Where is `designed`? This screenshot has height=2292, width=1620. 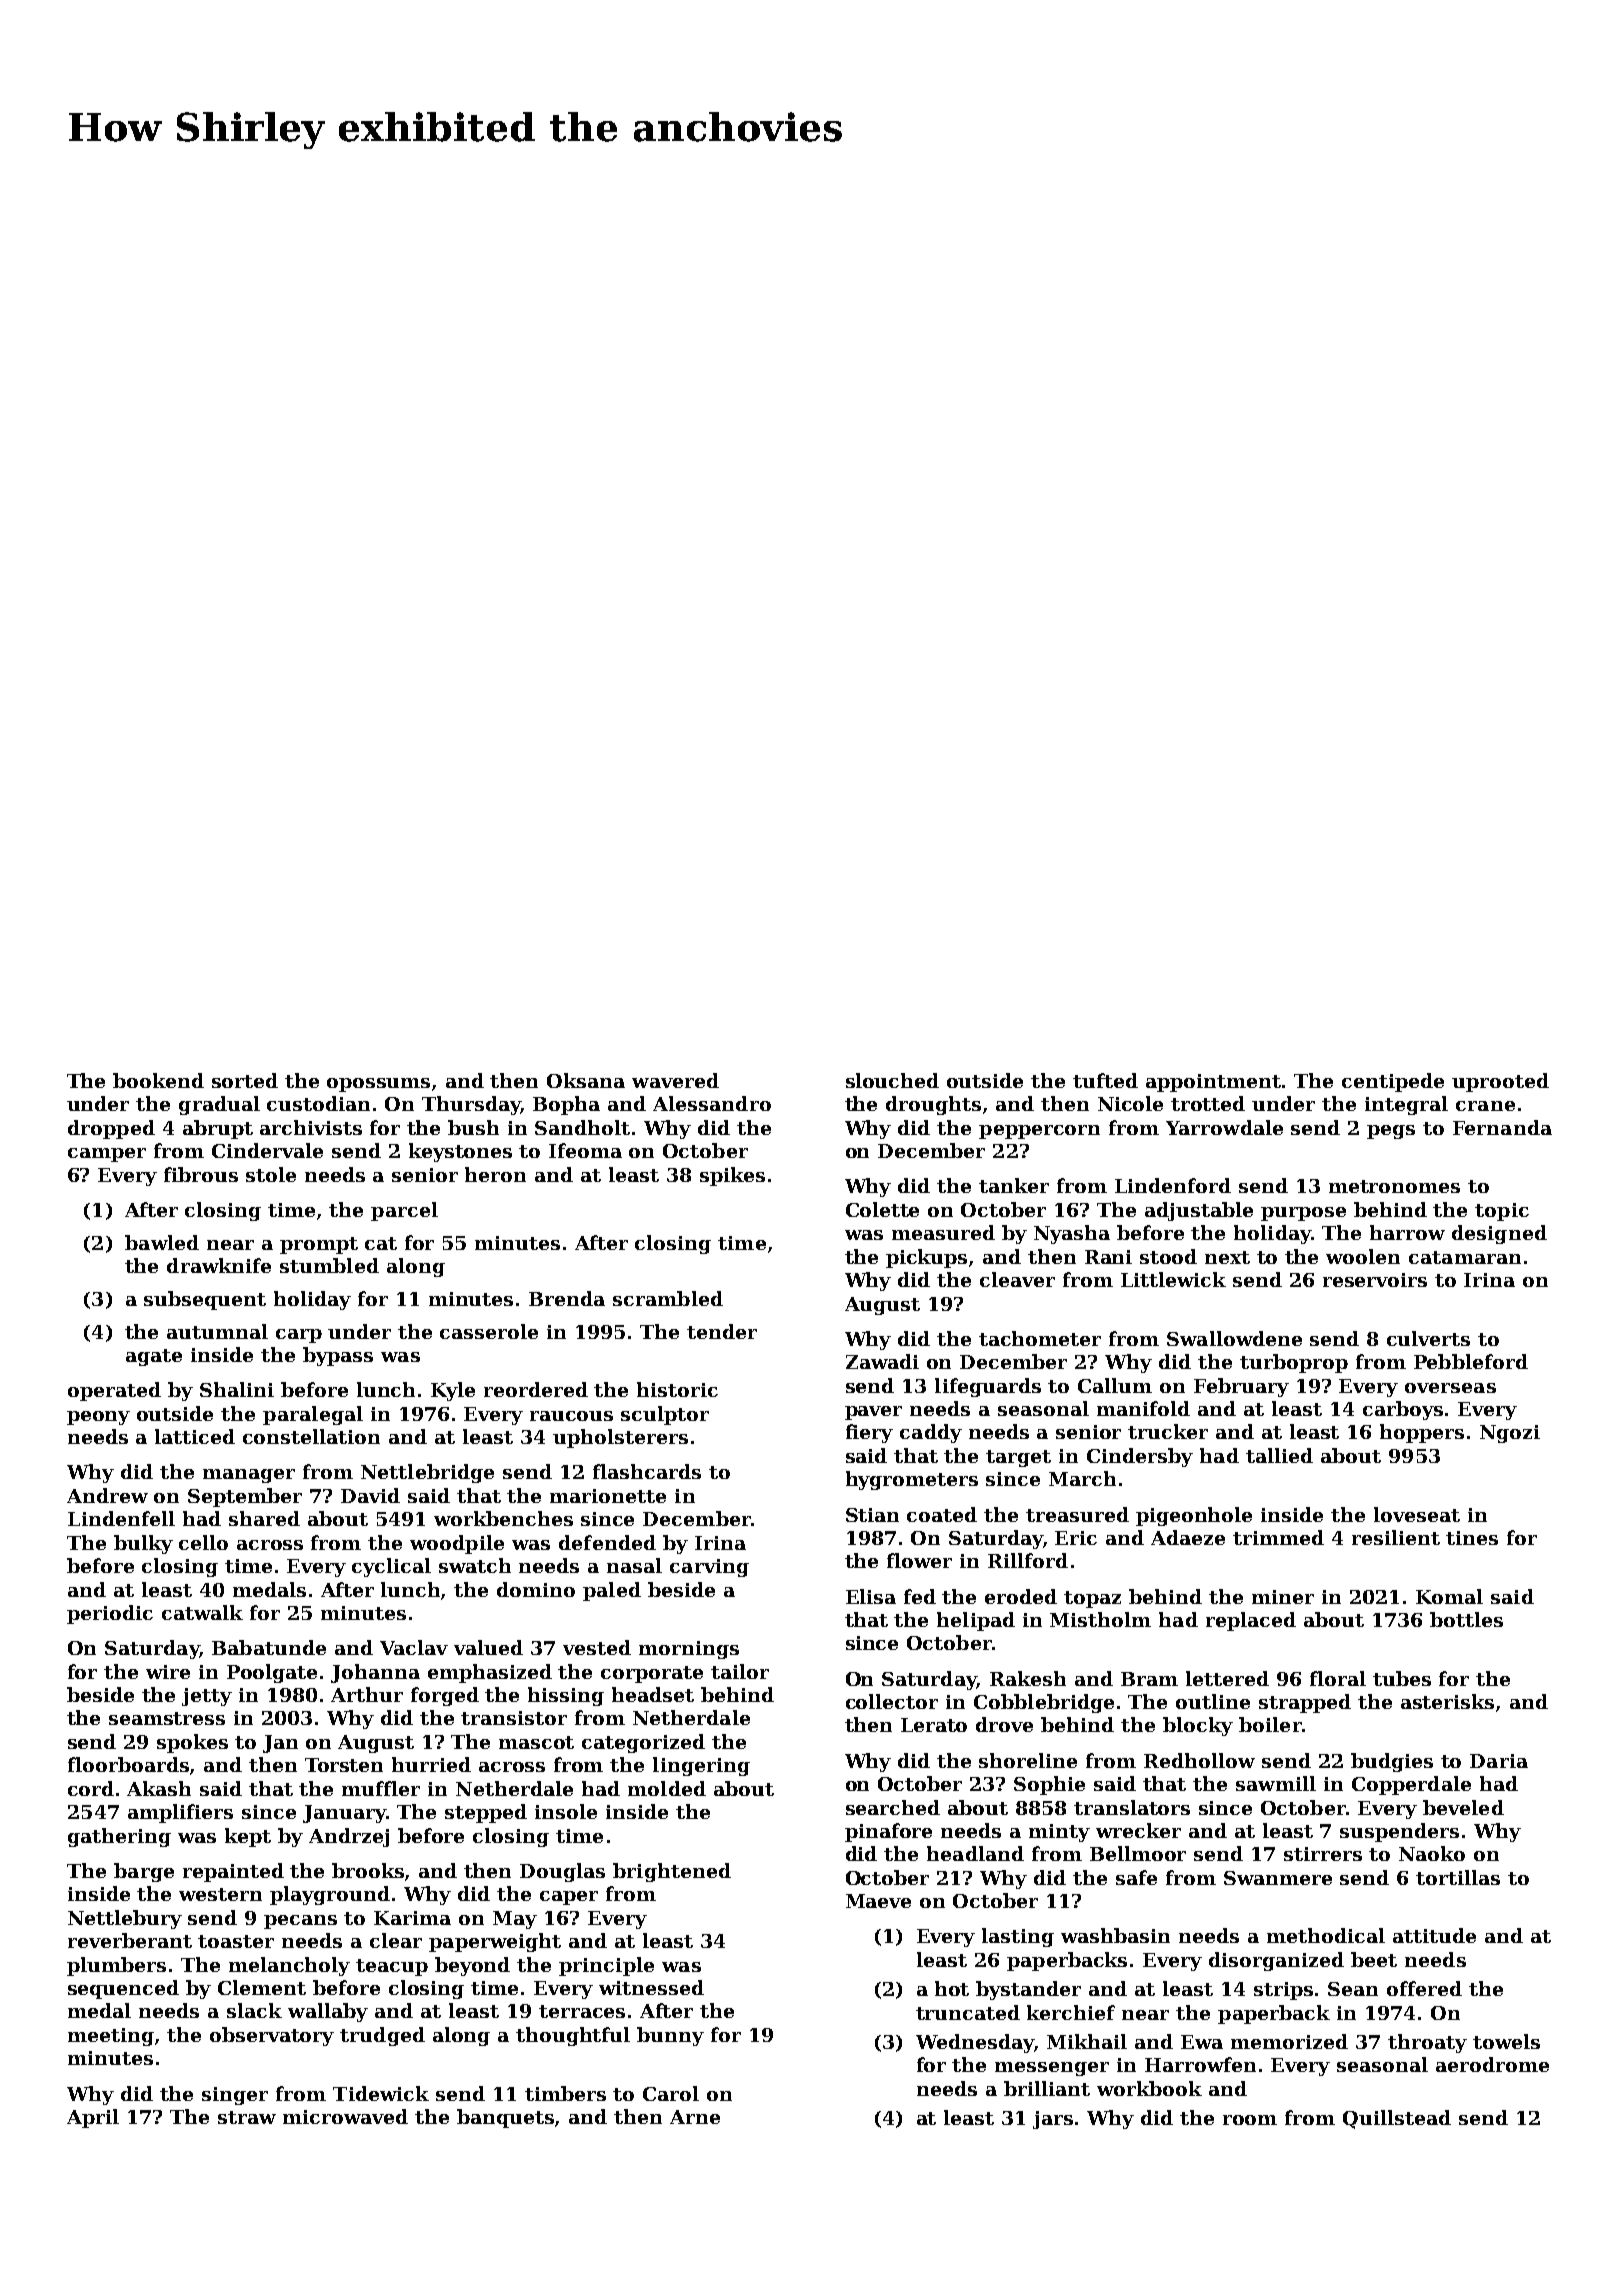
designed is located at coordinates (1499, 1234).
